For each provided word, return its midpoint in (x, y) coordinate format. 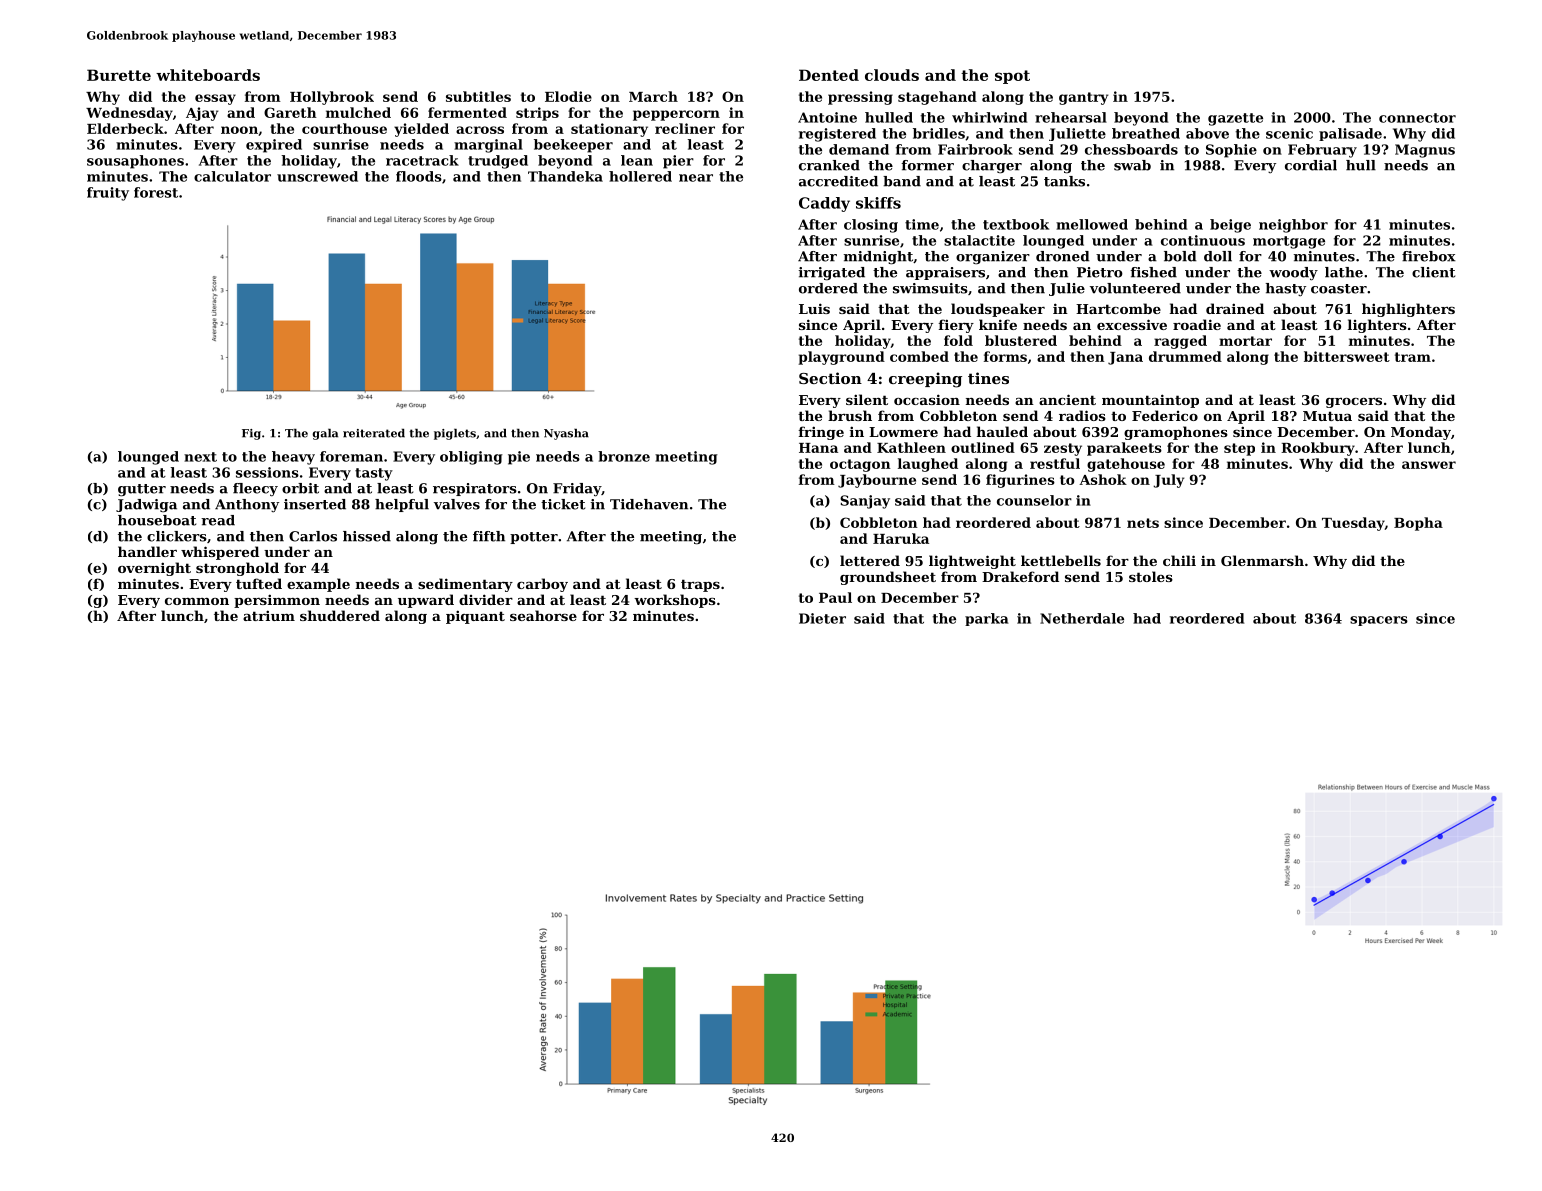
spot (1012, 77)
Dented (829, 75)
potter (534, 538)
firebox (1429, 256)
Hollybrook (332, 98)
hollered (640, 176)
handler (147, 551)
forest (156, 192)
